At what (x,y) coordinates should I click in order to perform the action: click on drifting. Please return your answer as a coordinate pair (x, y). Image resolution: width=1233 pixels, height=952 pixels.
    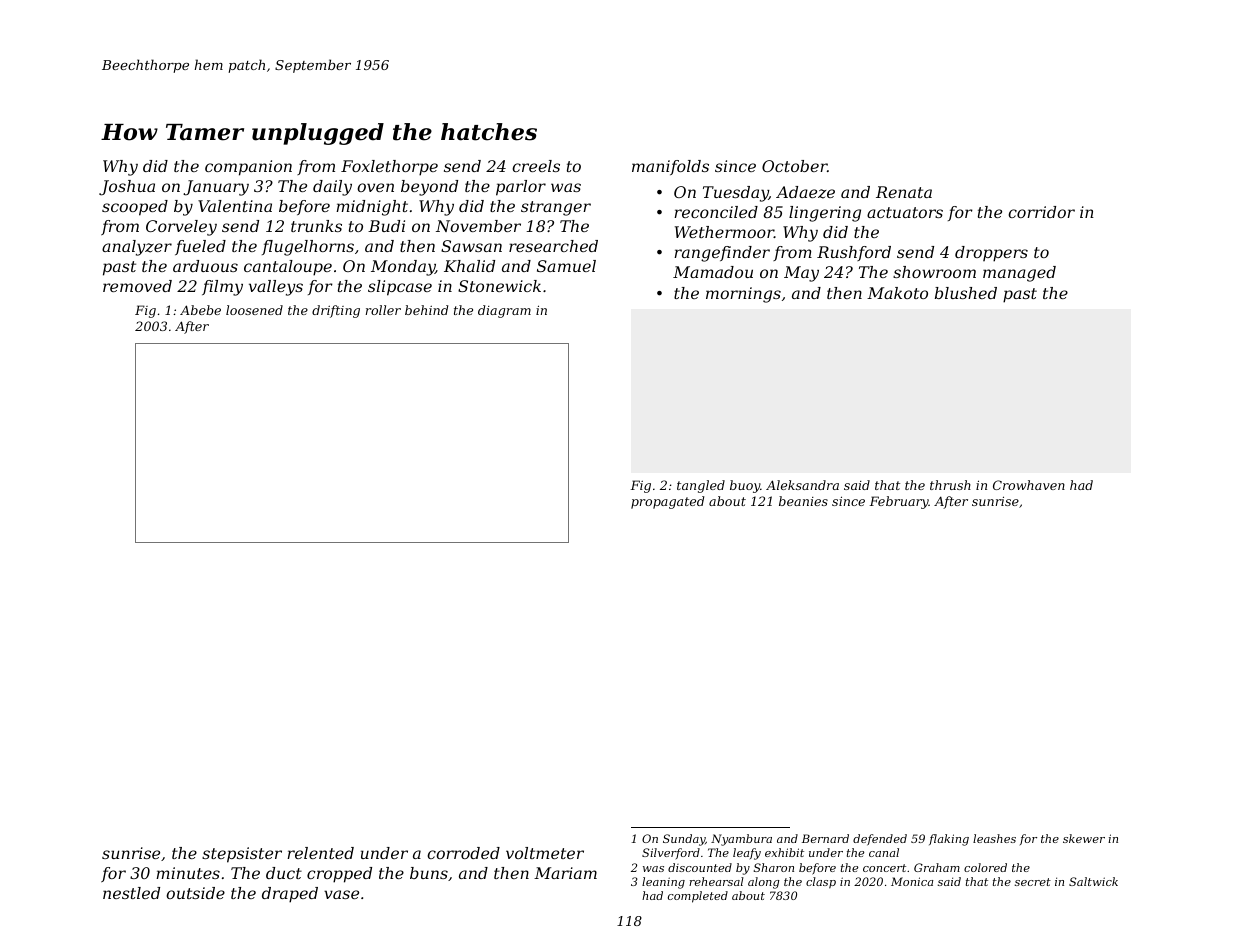
    Looking at the image, I should click on (336, 311).
